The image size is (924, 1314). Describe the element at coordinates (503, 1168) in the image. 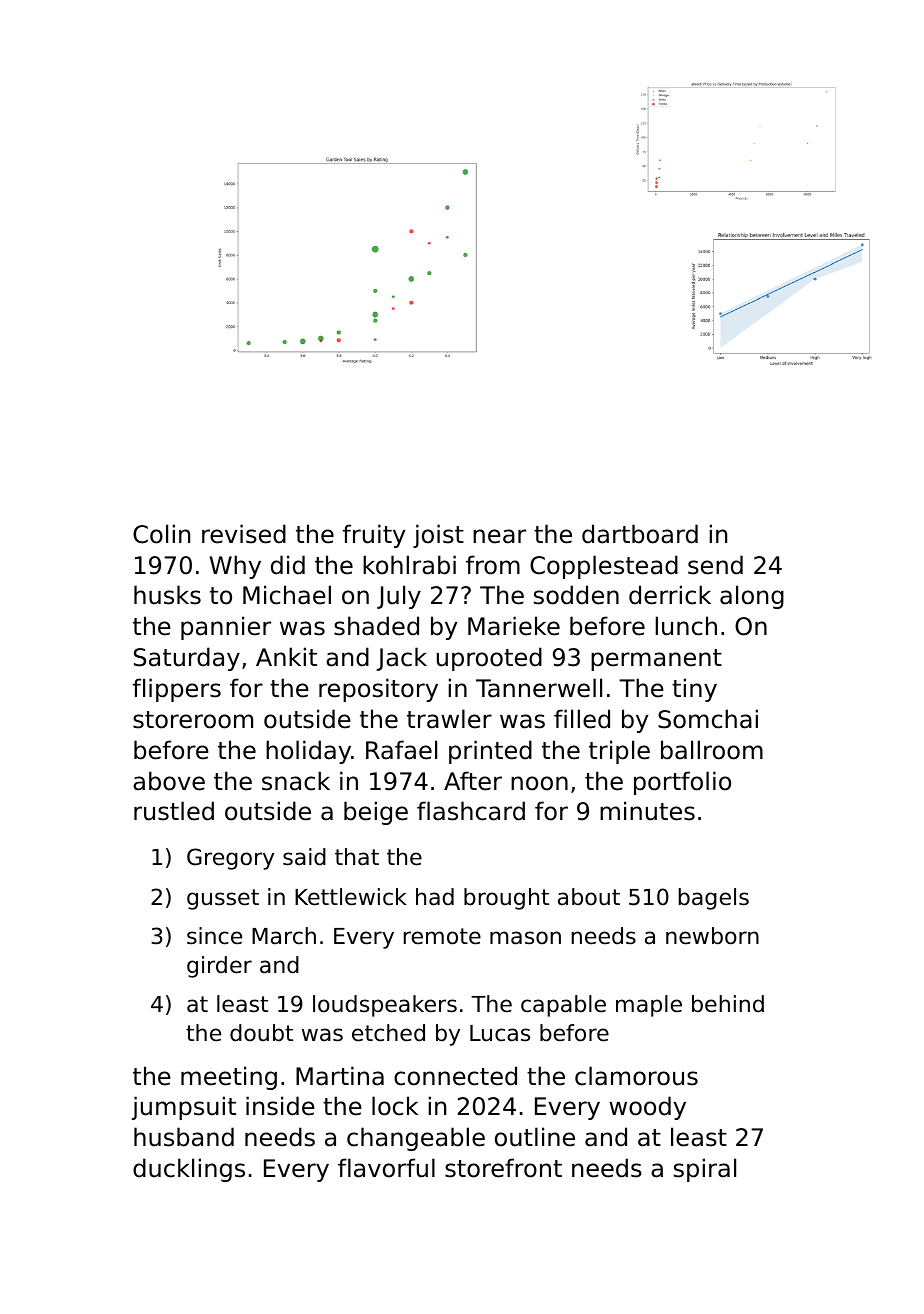

I see `storefront` at that location.
